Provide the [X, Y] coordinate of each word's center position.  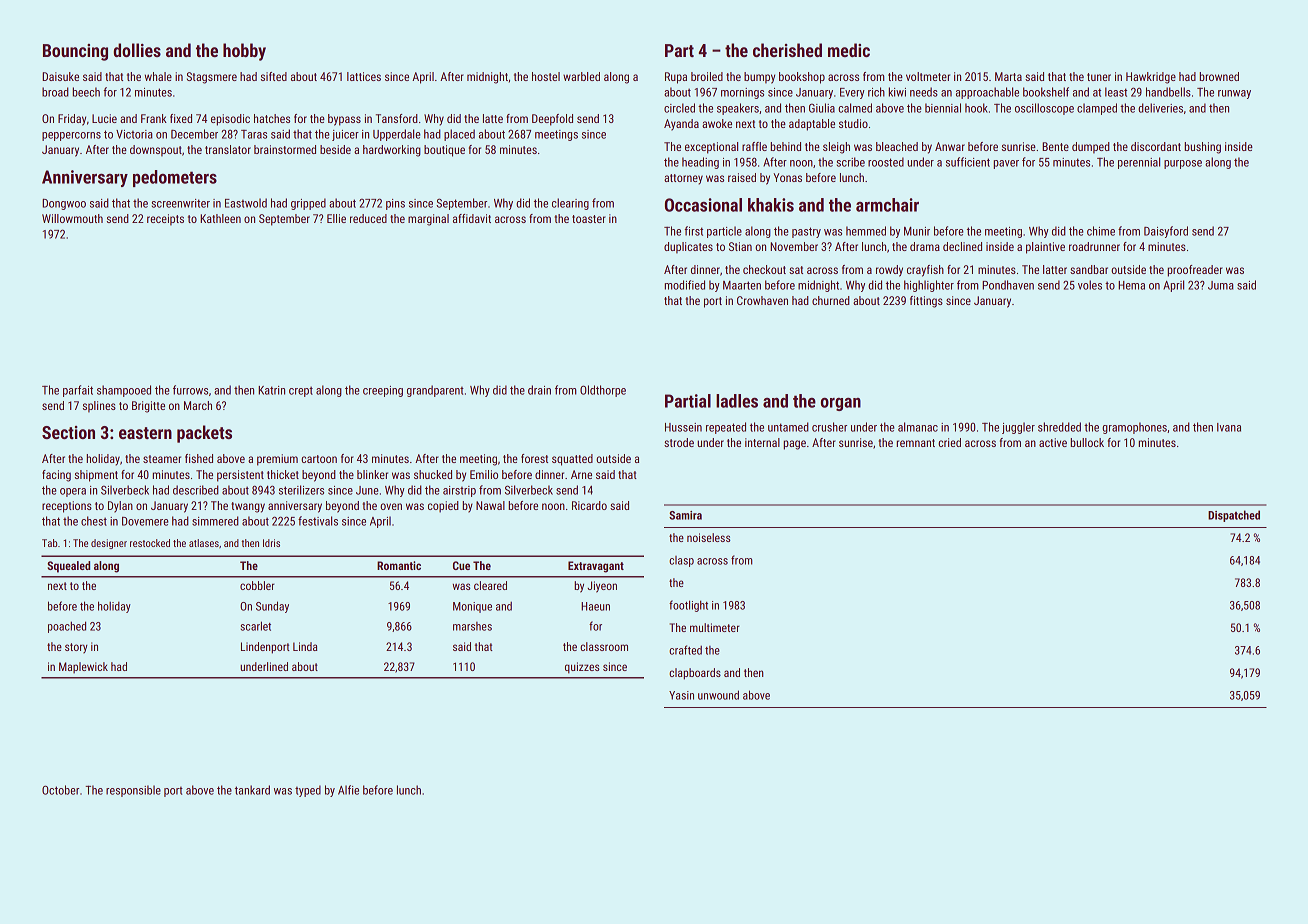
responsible [133, 791]
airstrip [459, 491]
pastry [806, 232]
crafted [685, 650]
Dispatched [1234, 516]
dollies [137, 50]
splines [99, 407]
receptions [67, 507]
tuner [1099, 77]
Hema [1131, 285]
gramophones [1134, 428]
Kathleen [220, 218]
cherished [787, 50]
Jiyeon [602, 587]
